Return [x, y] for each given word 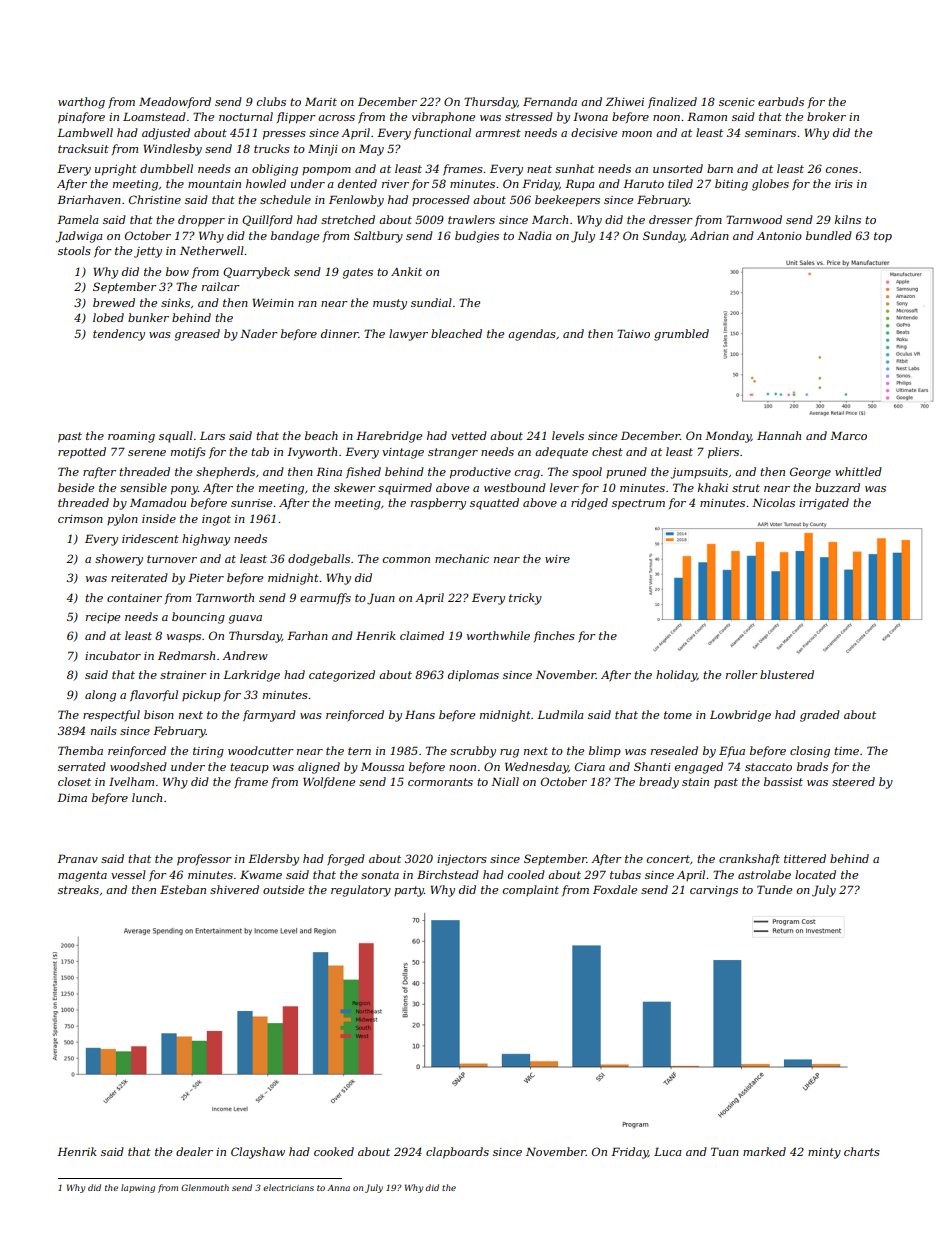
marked [764, 1151]
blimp [605, 752]
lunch [147, 797]
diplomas [473, 676]
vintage [403, 453]
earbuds [781, 101]
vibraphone [443, 118]
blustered [787, 674]
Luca [668, 1151]
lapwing [138, 1188]
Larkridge [251, 676]
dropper [201, 221]
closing [810, 752]
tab [260, 451]
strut [746, 488]
